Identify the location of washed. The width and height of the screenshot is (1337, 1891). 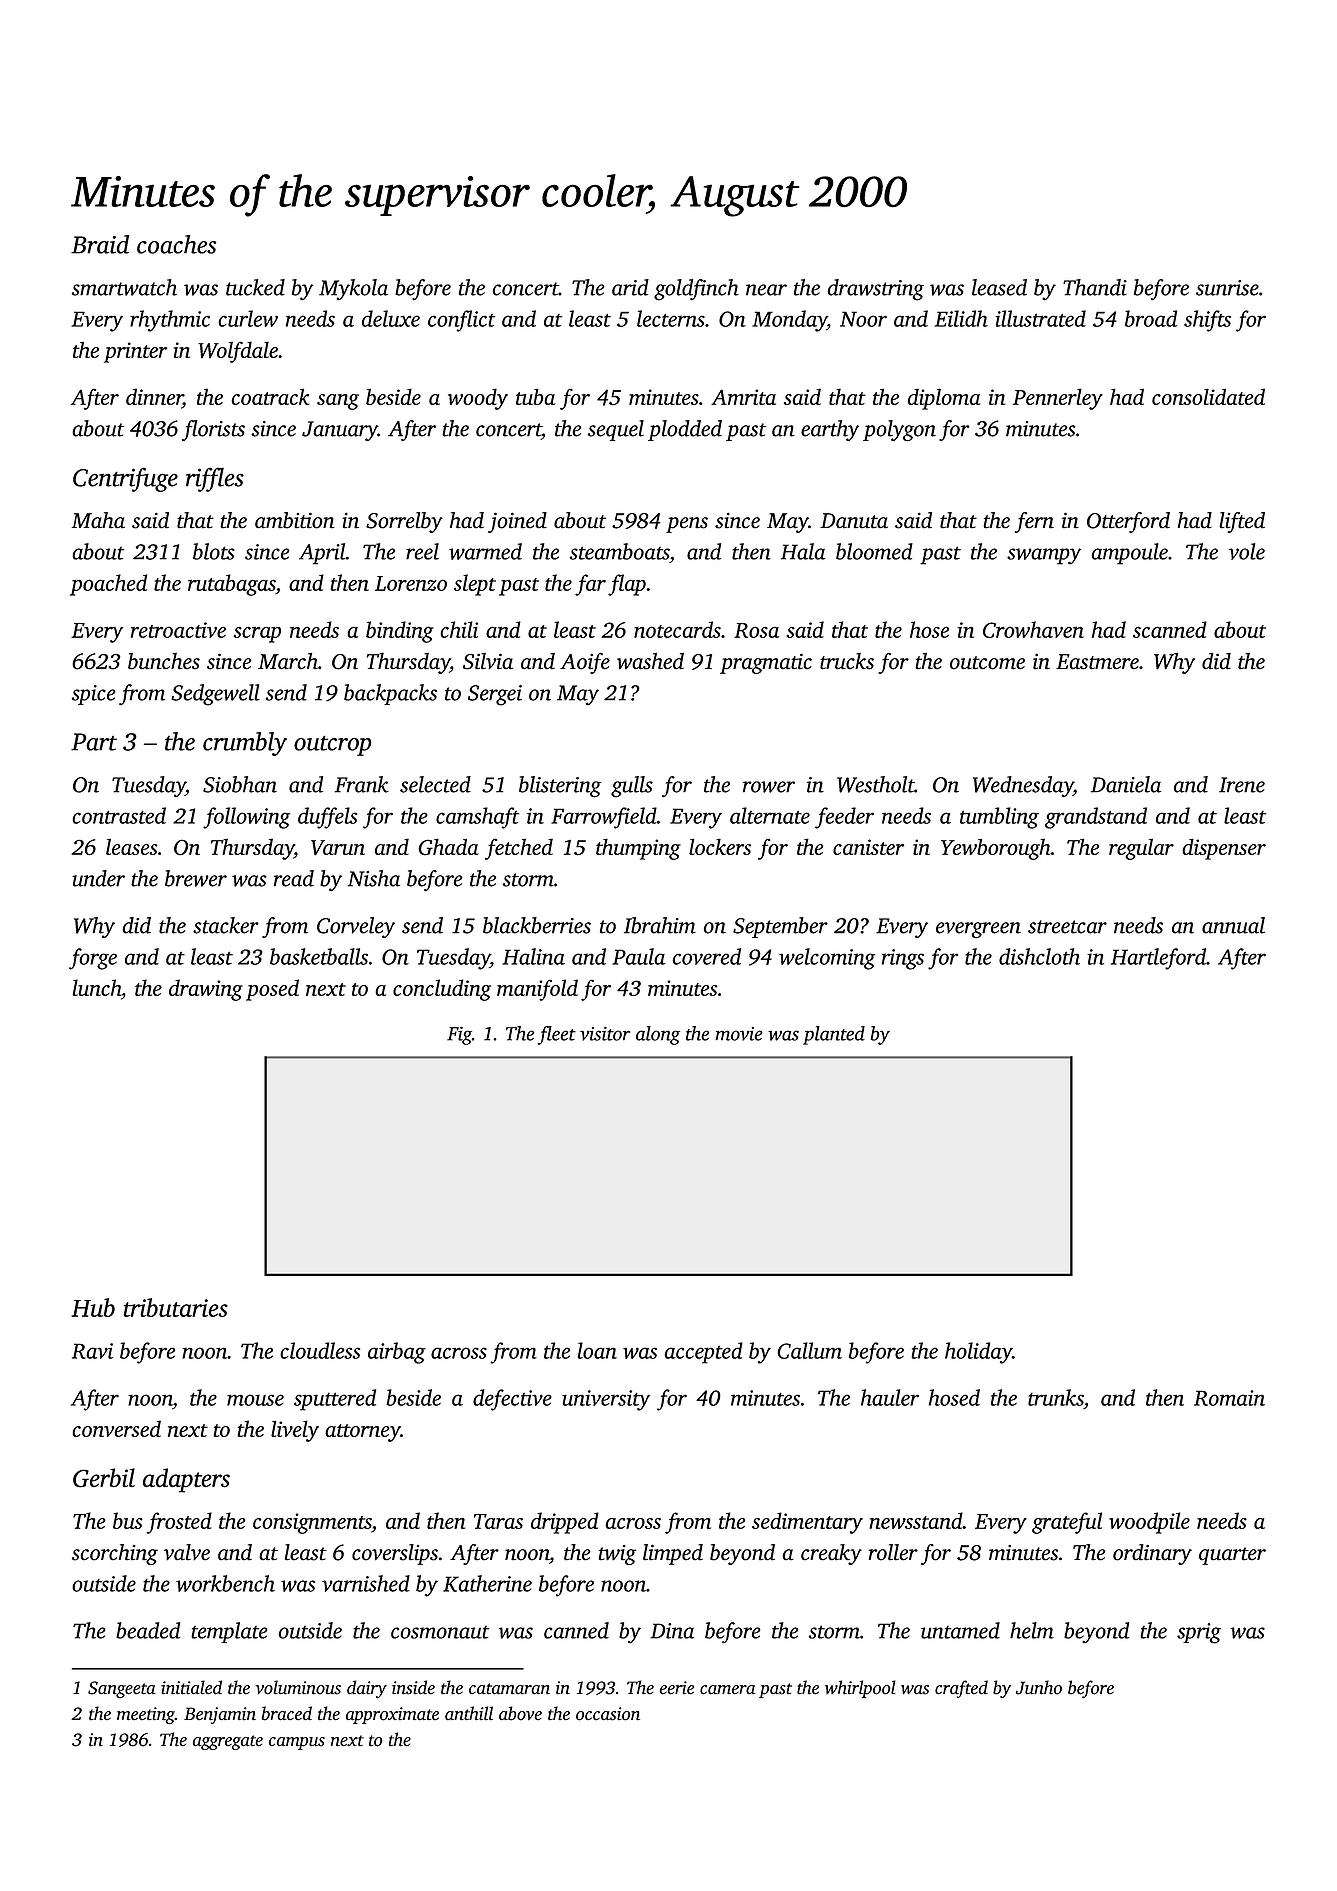
(650, 661).
